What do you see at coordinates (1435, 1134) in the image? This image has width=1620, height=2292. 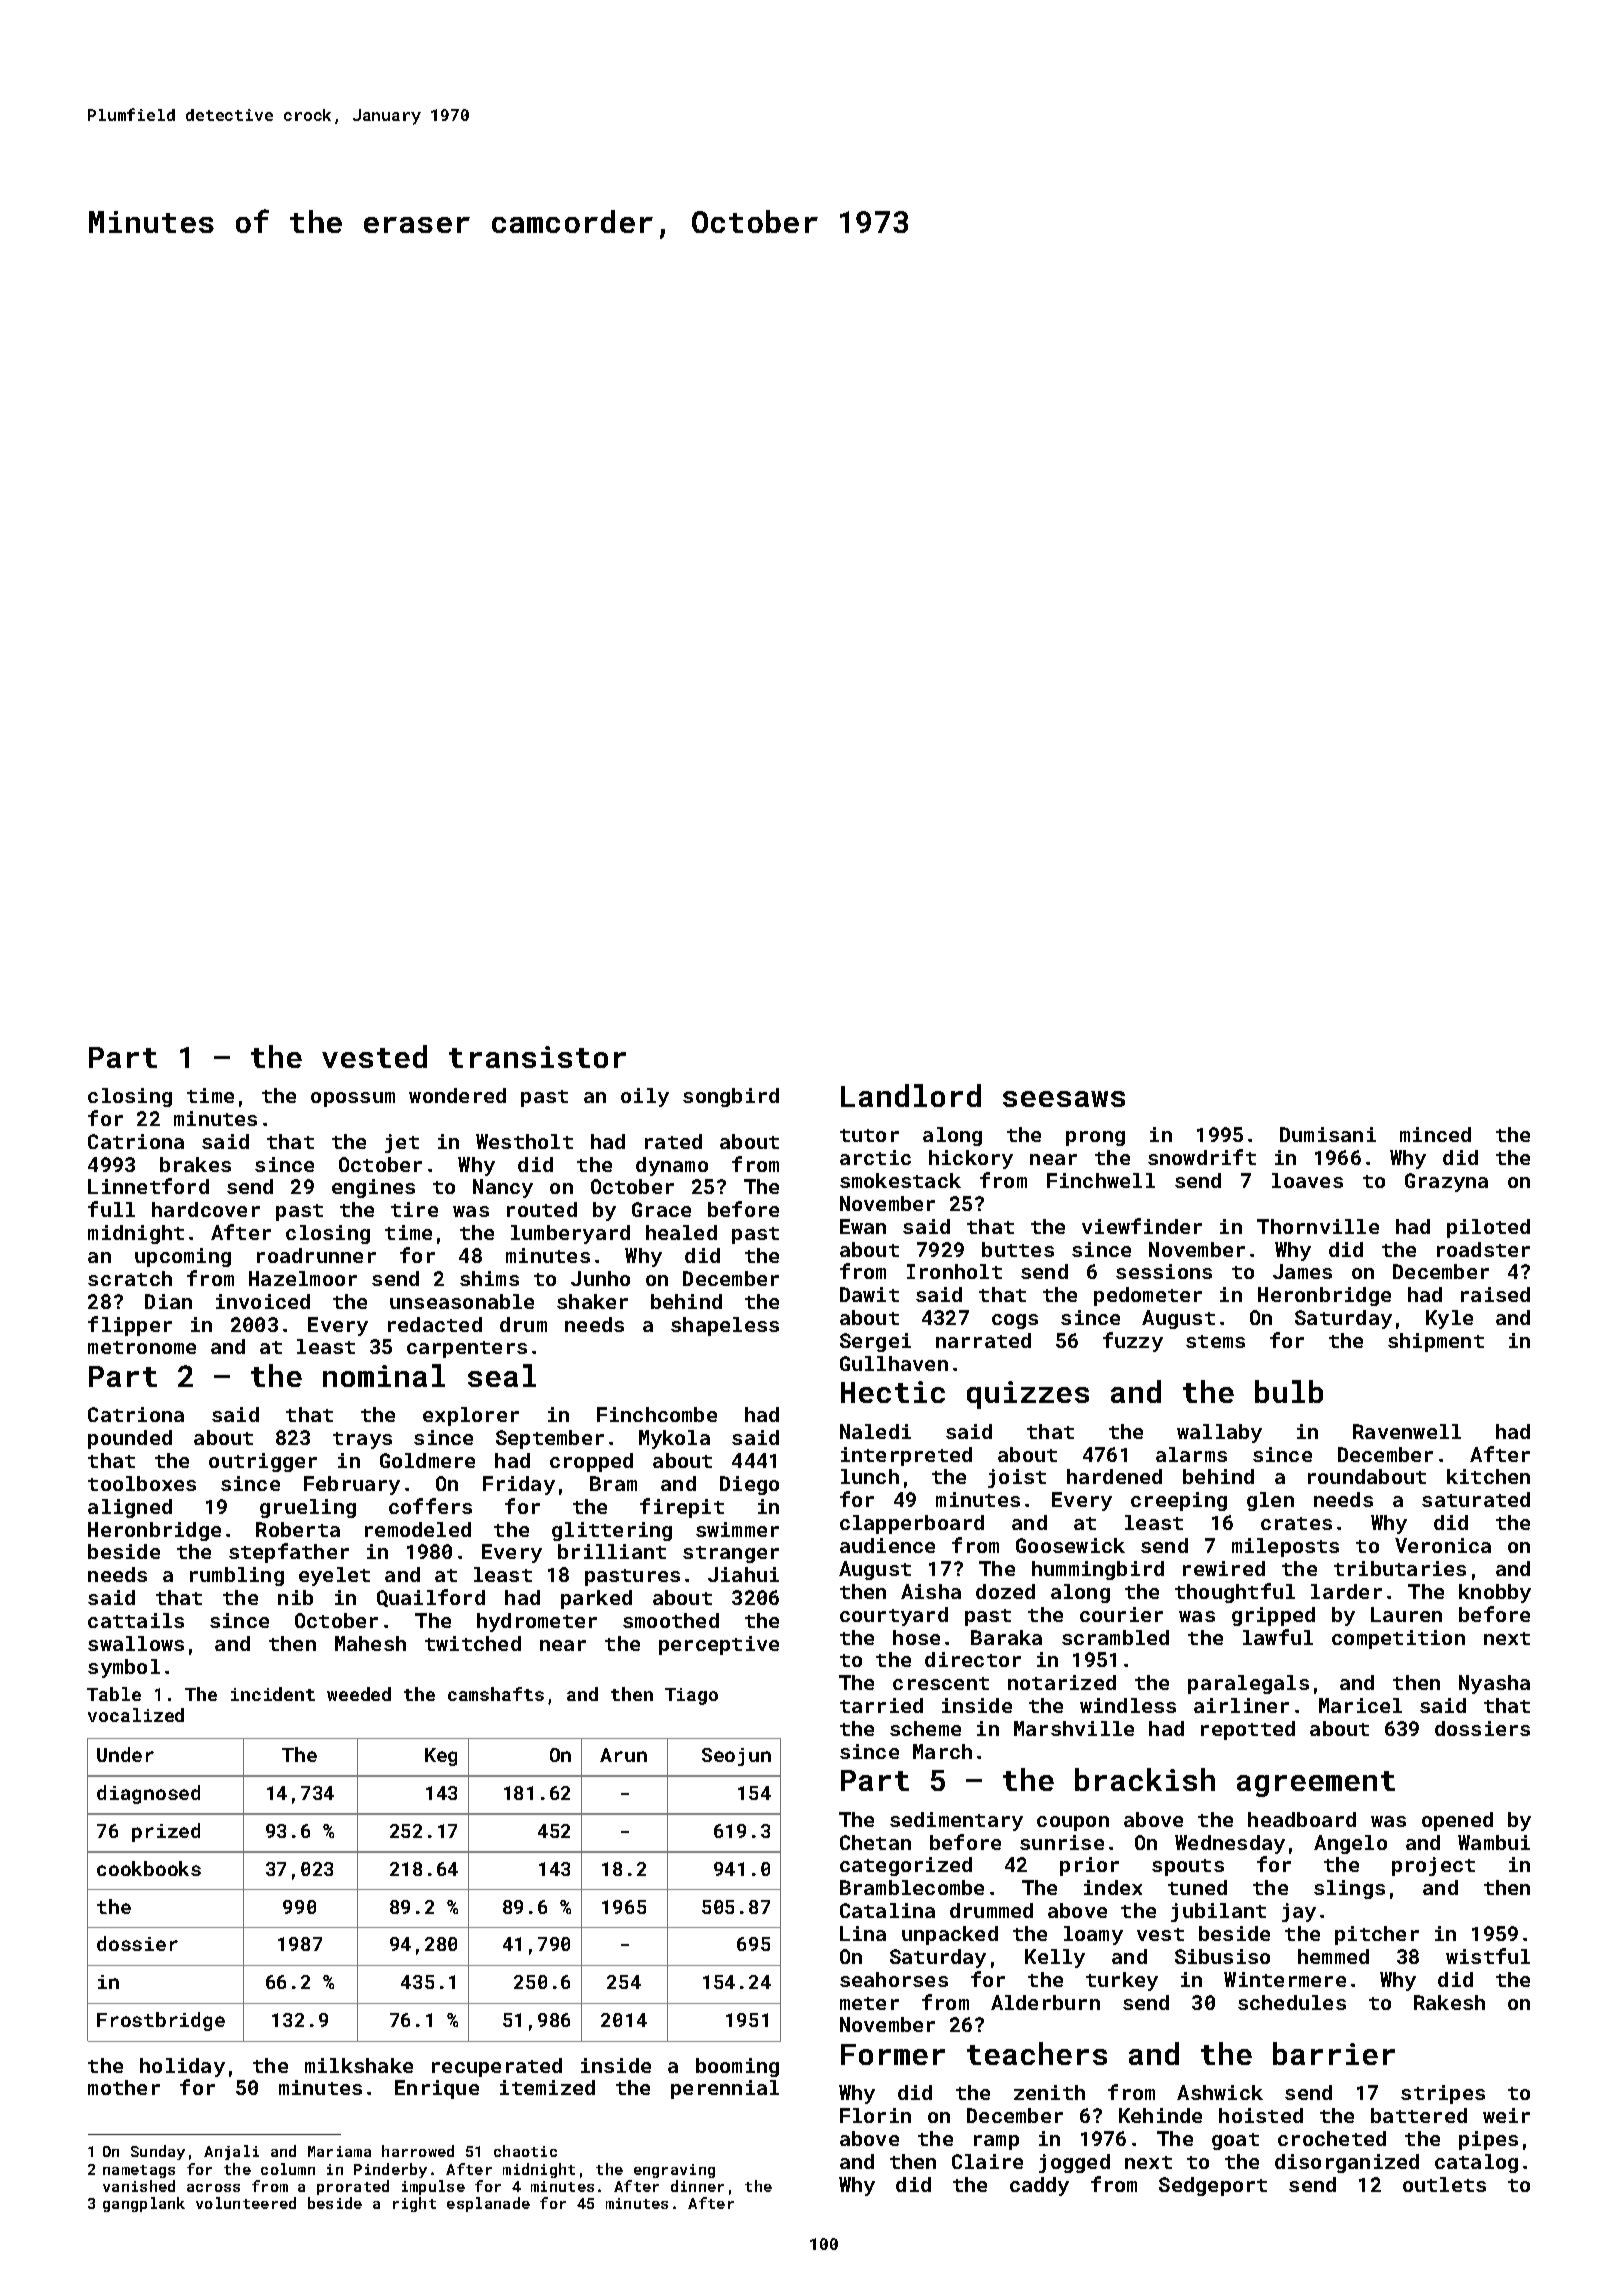 I see `minced` at bounding box center [1435, 1134].
